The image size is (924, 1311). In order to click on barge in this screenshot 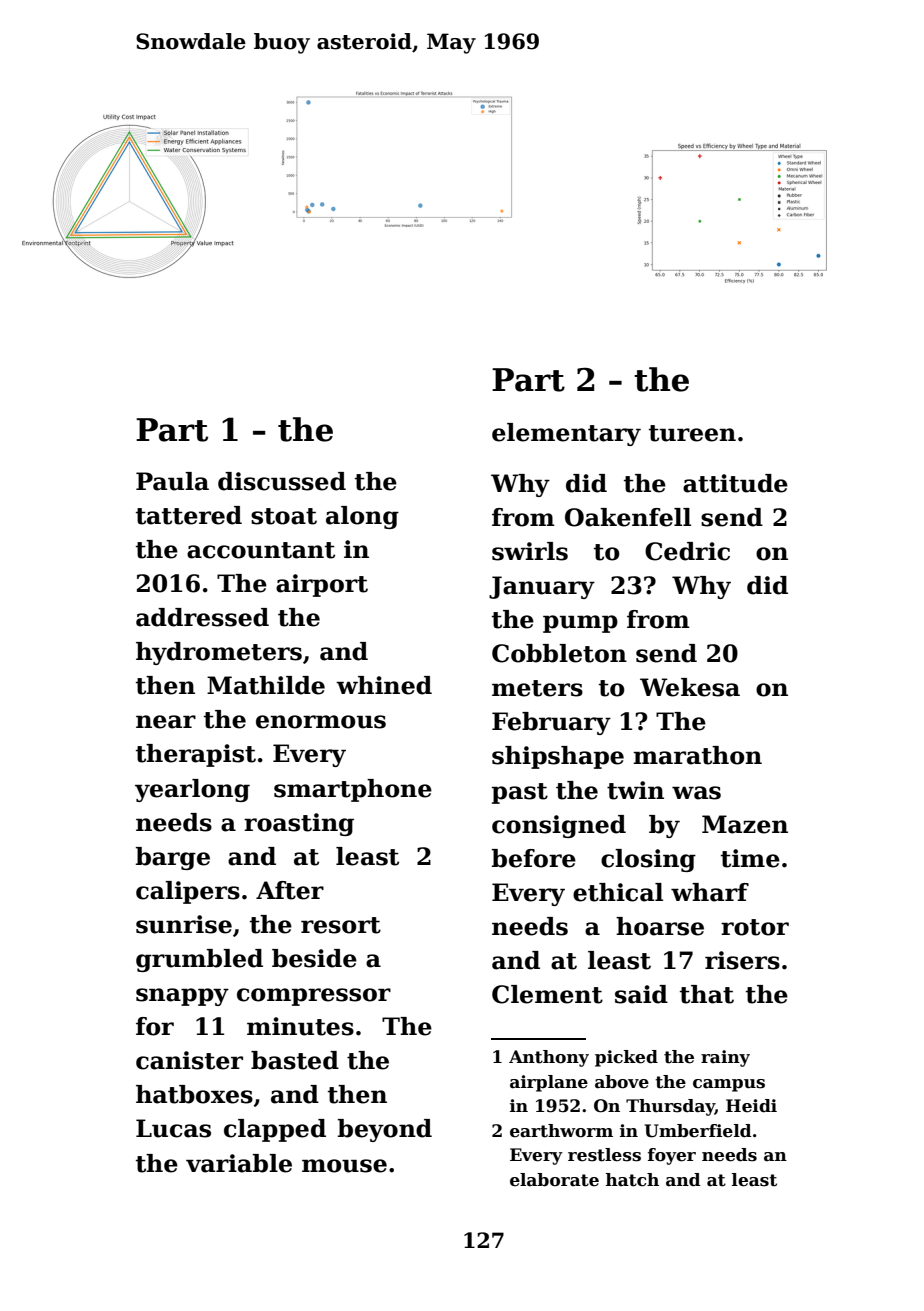, I will do `click(173, 858)`.
